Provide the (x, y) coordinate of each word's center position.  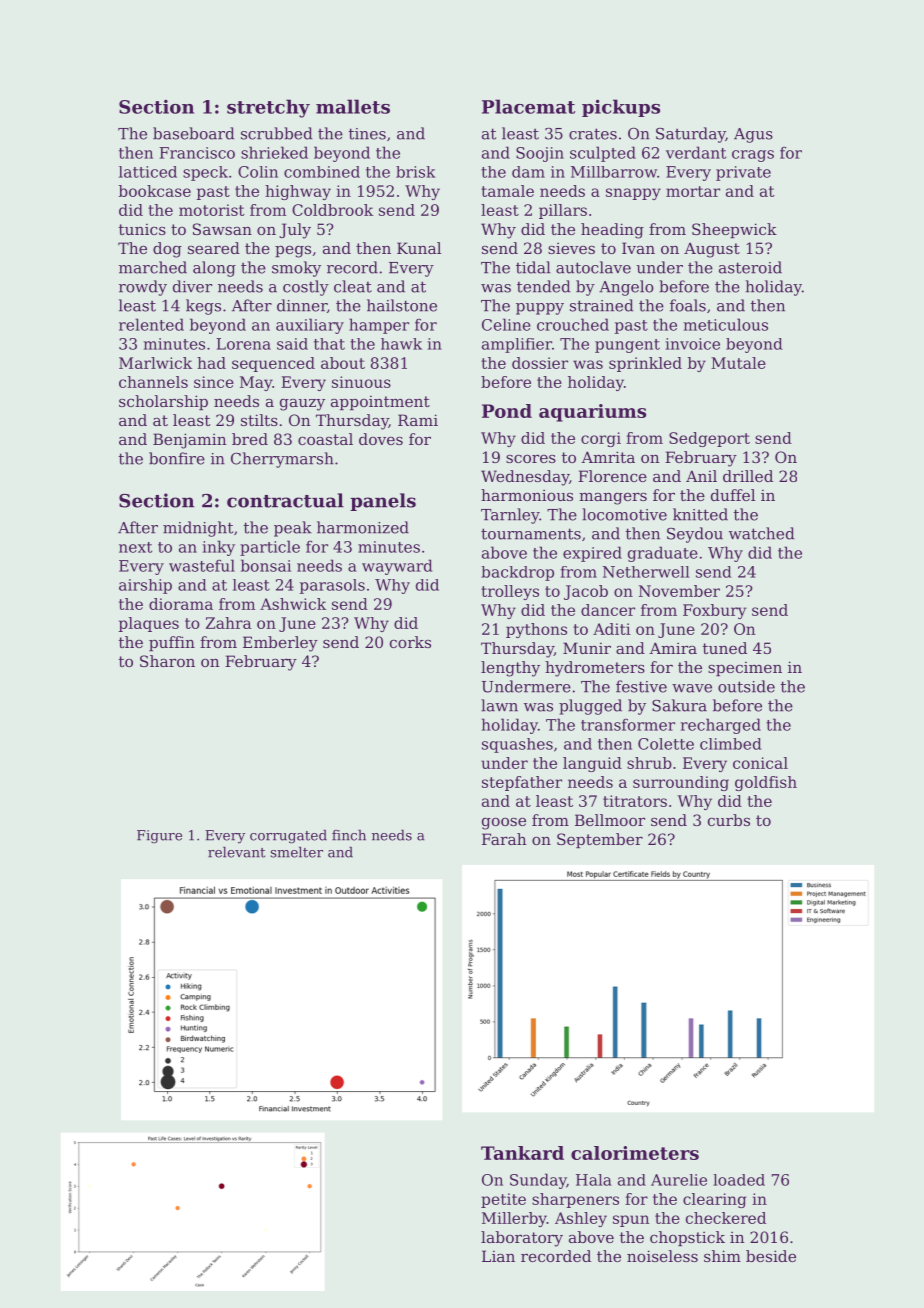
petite (503, 1200)
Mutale (738, 363)
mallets (353, 106)
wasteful (202, 565)
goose (504, 823)
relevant (236, 852)
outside (746, 686)
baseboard (194, 133)
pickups (621, 108)
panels (383, 502)
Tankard (522, 1153)
